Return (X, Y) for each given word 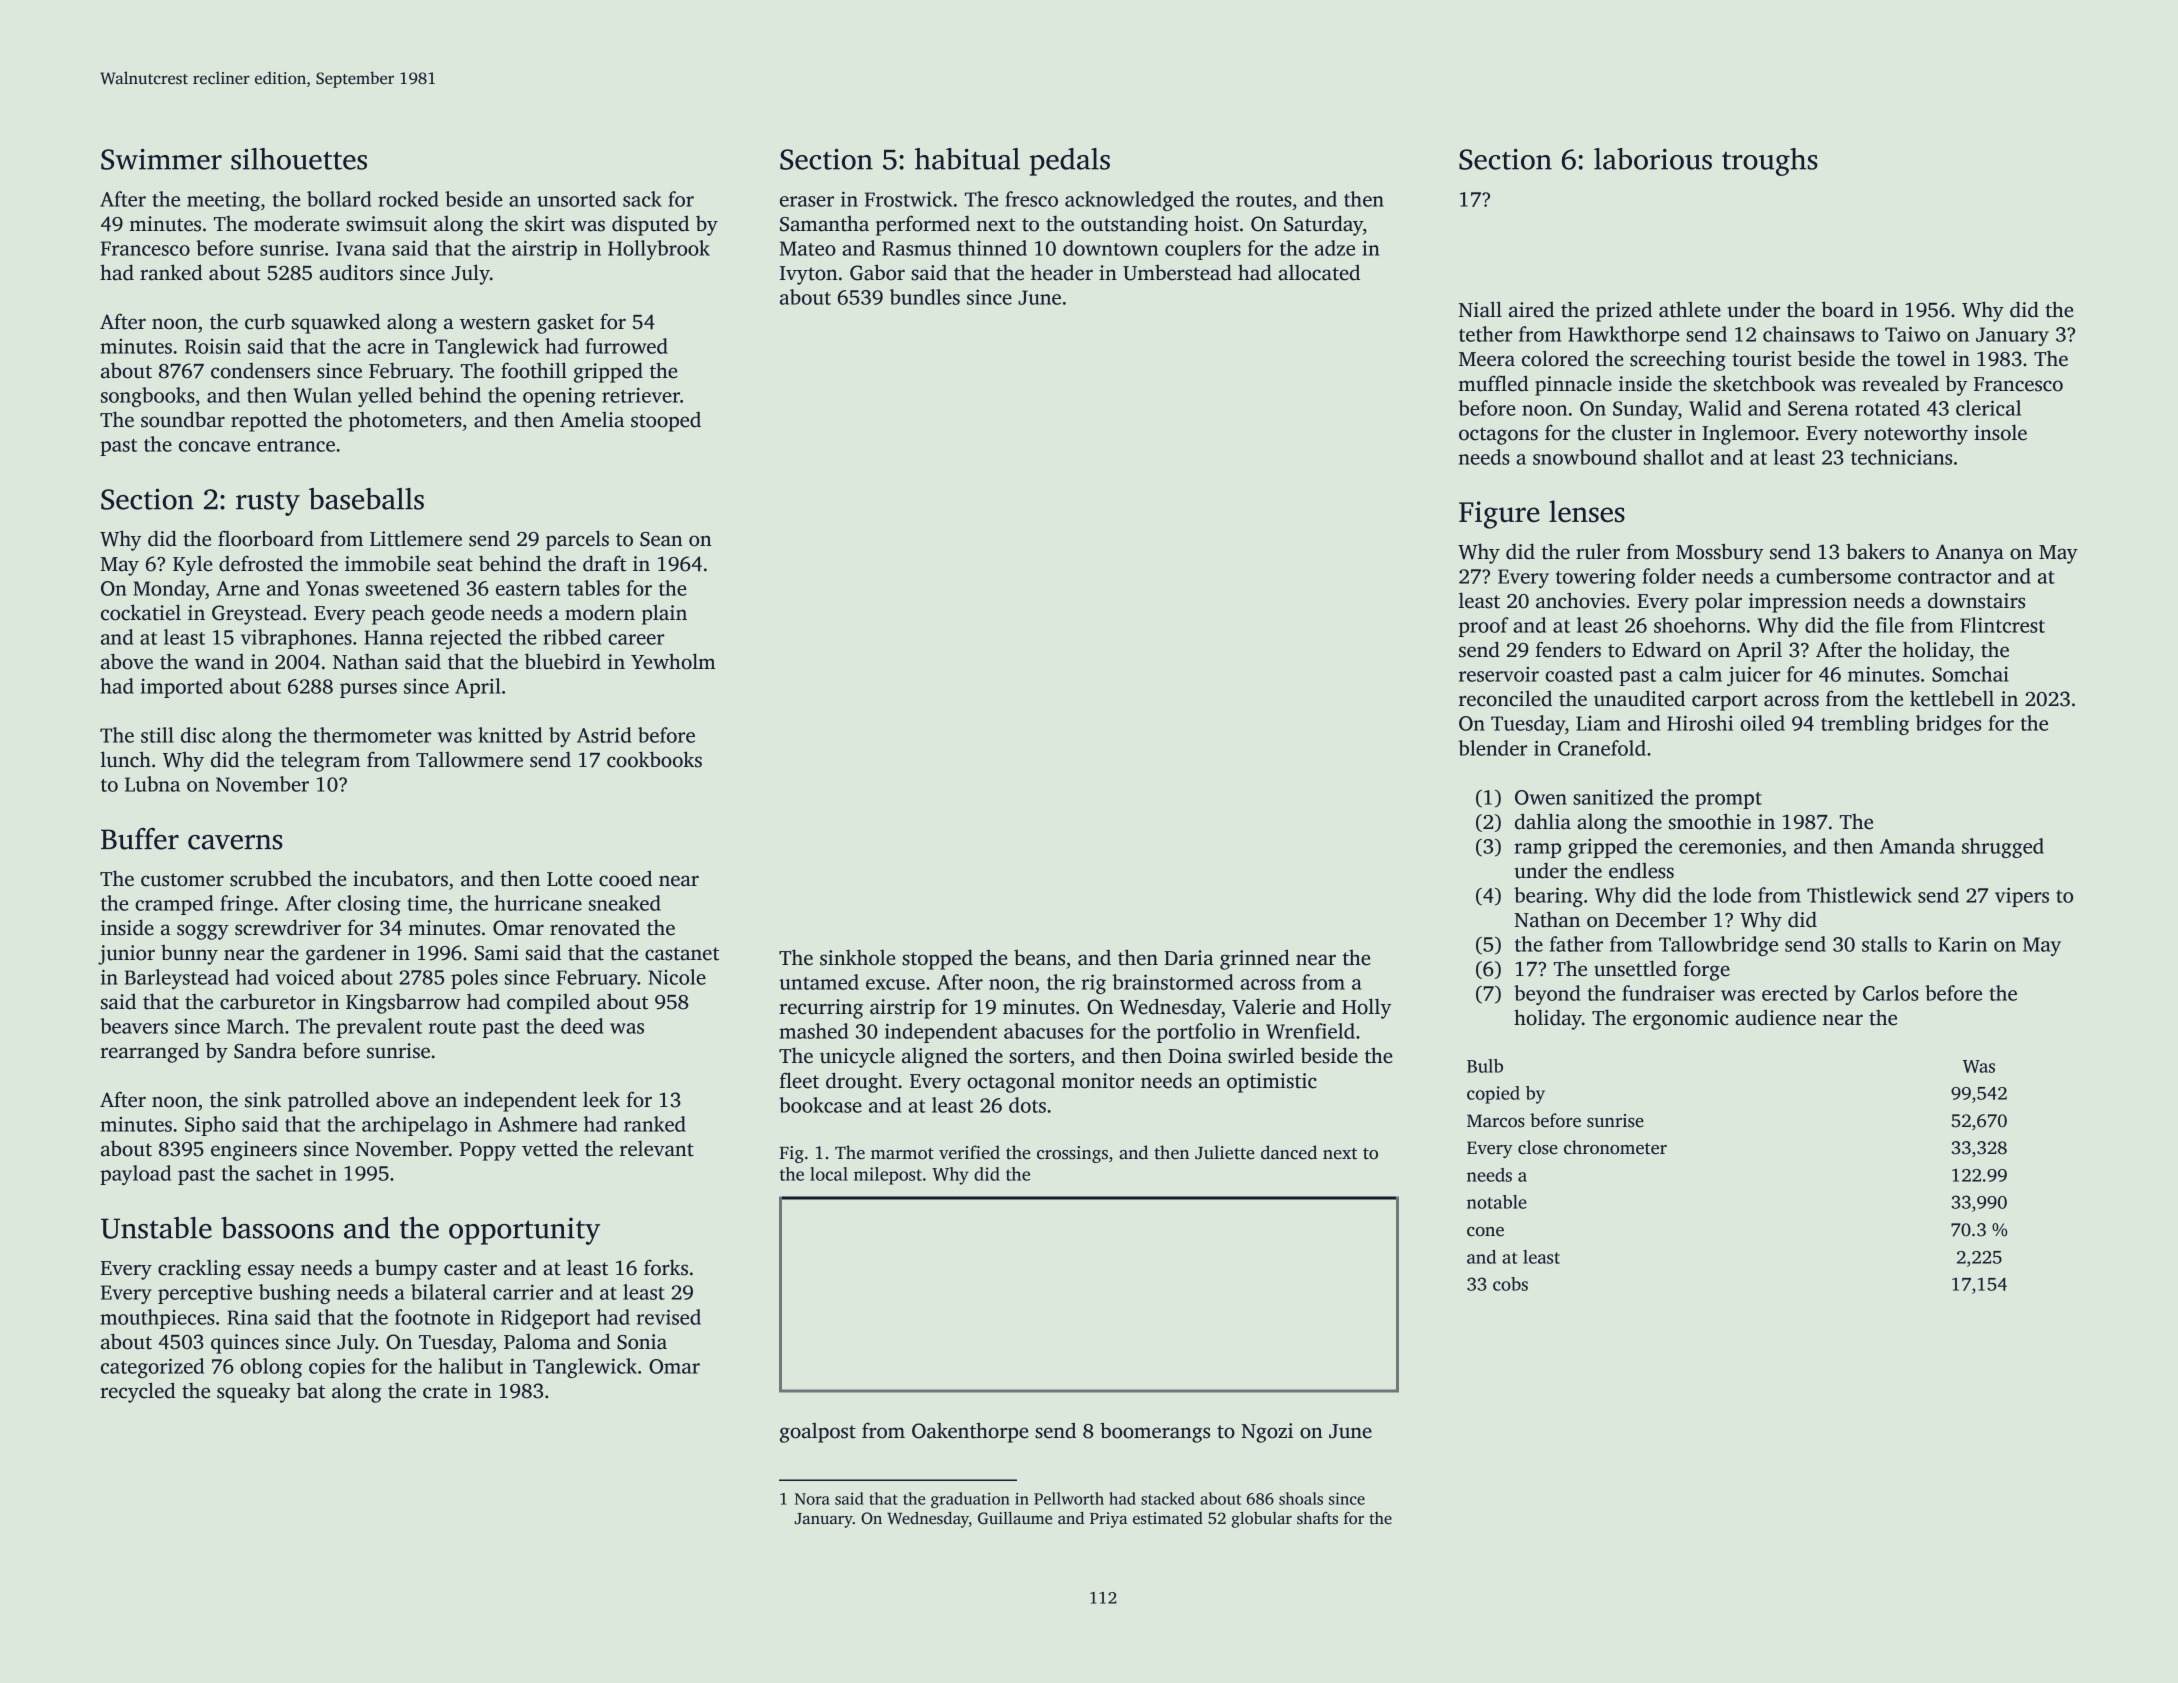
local (829, 1174)
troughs (1770, 162)
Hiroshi (1700, 723)
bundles (925, 297)
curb (265, 321)
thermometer (372, 735)
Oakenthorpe (970, 1432)
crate (445, 1392)
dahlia (1543, 821)
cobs (1510, 1284)
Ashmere (537, 1124)
